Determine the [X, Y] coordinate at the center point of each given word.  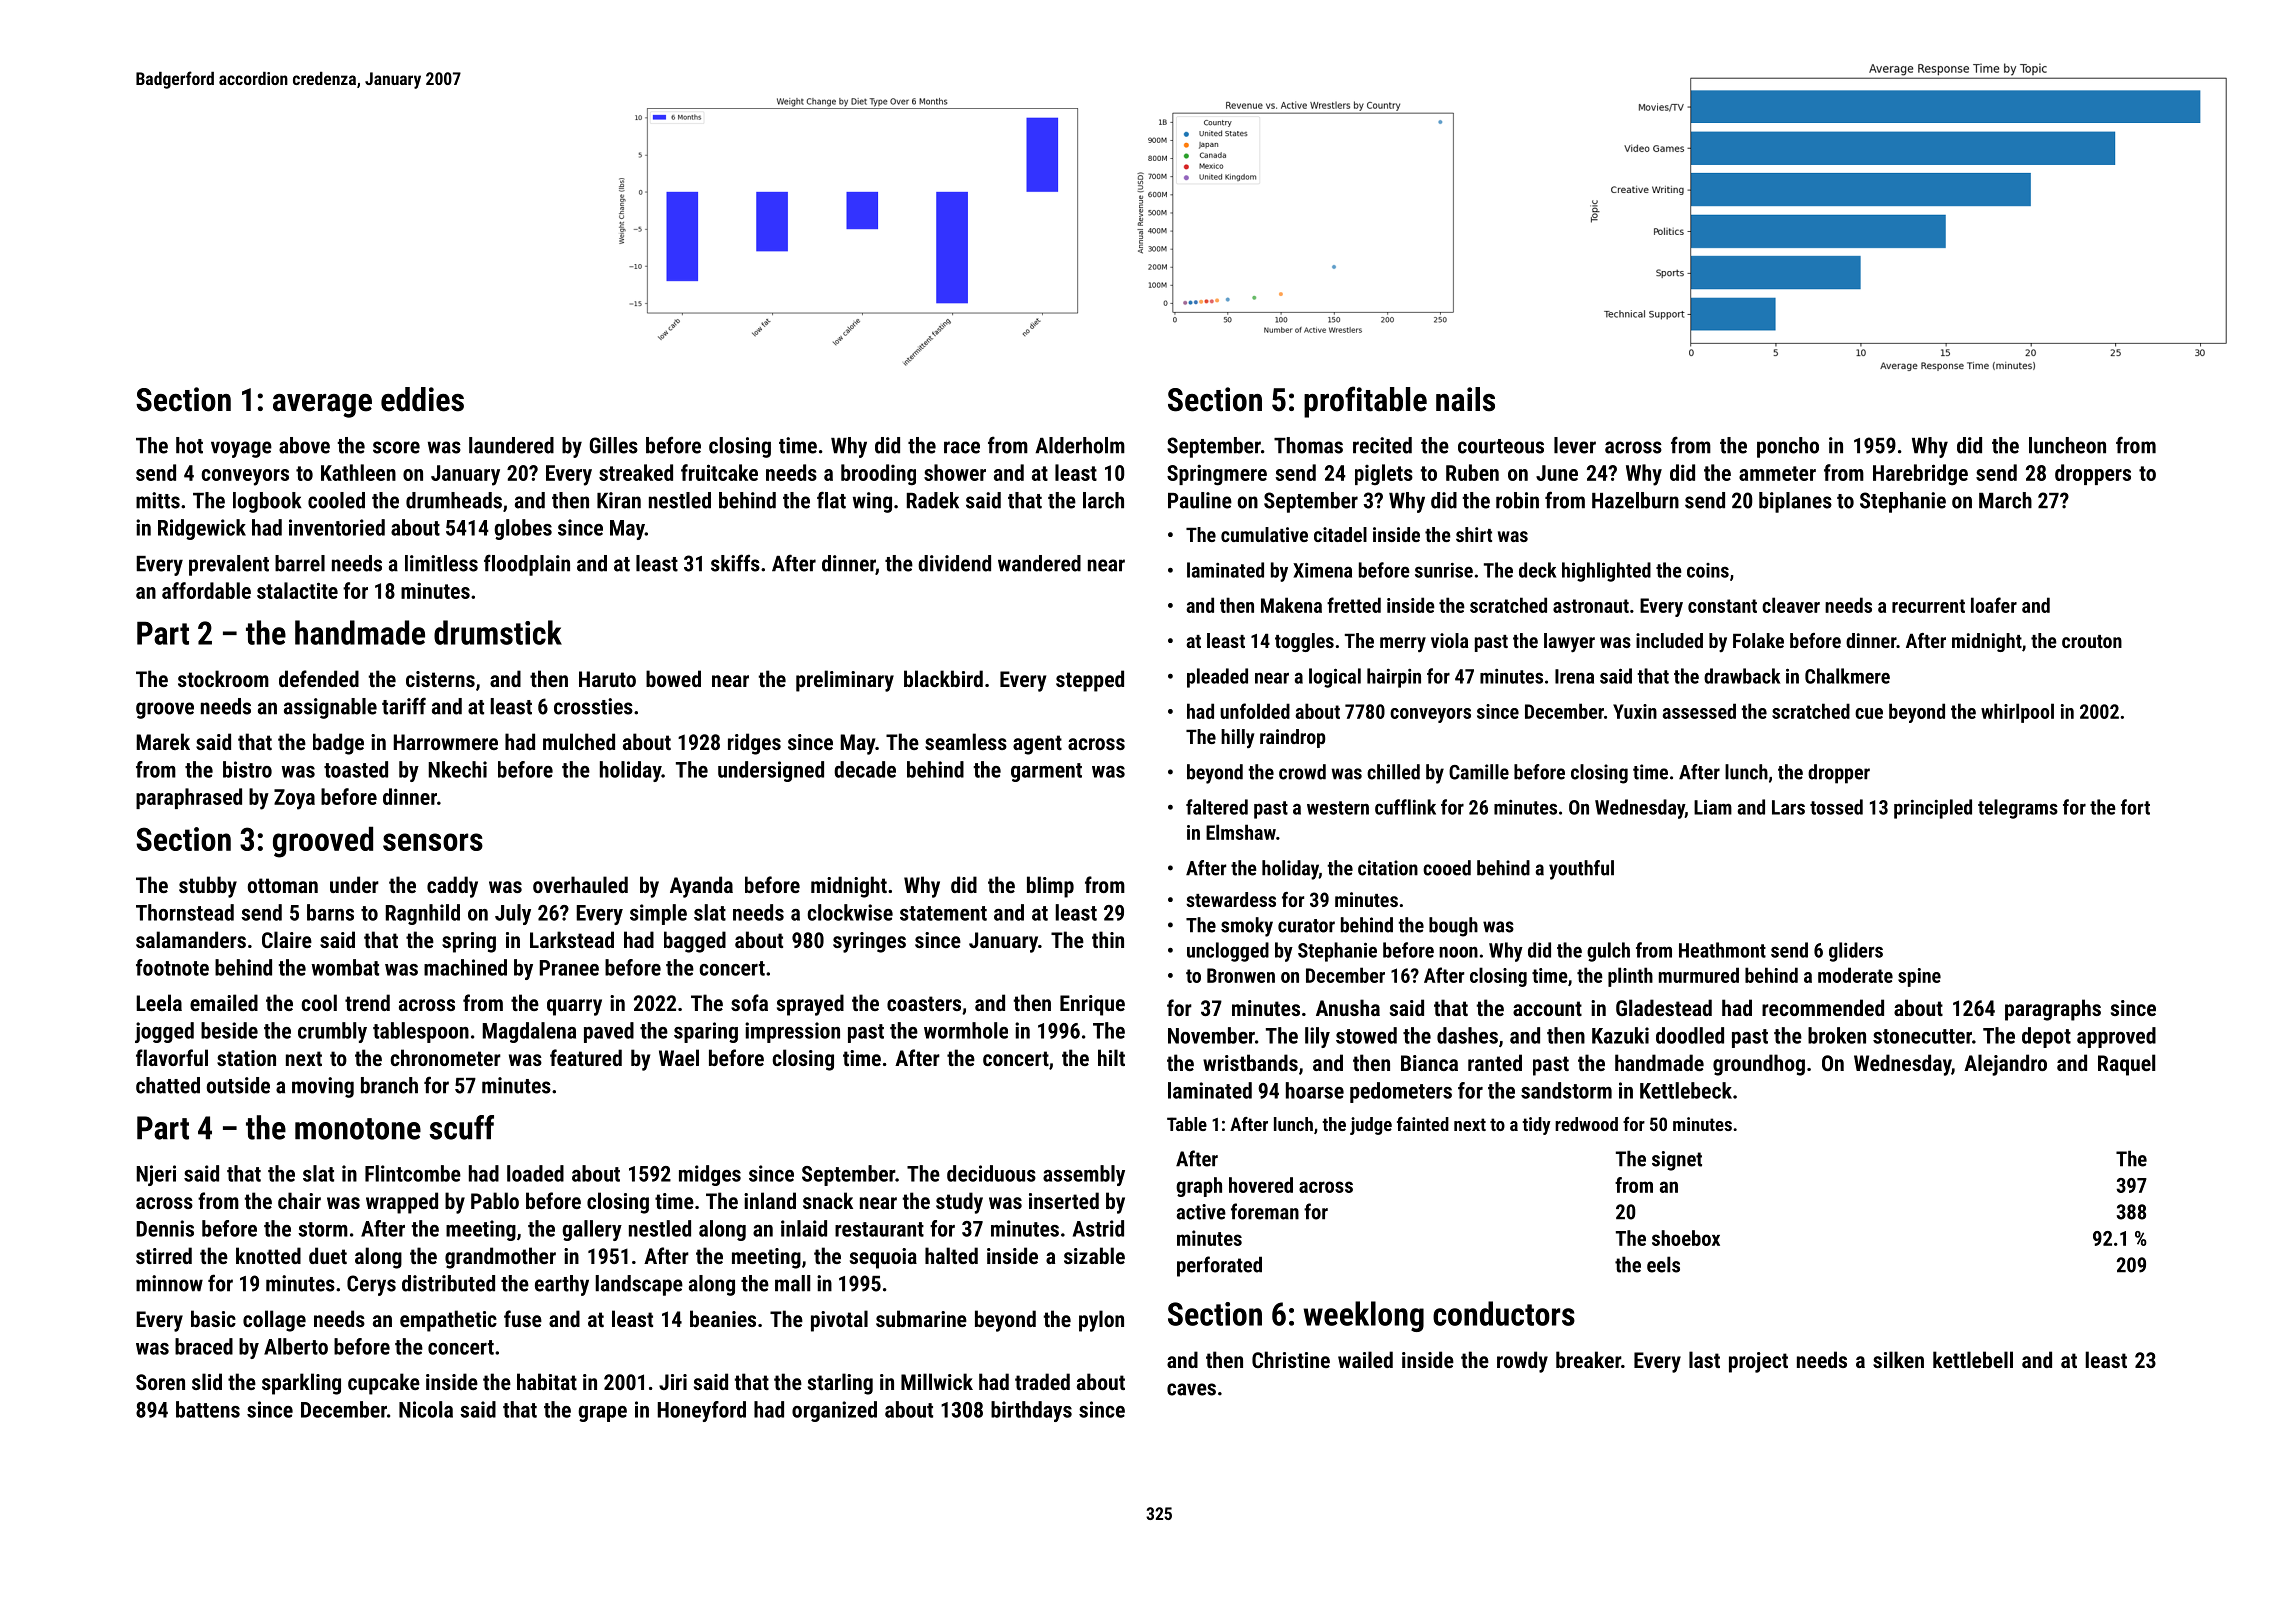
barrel [300, 563]
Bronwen [1241, 975]
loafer [1994, 605]
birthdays [1031, 1411]
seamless [966, 741]
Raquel [2126, 1065]
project [1758, 1362]
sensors [433, 842]
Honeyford [701, 1411]
